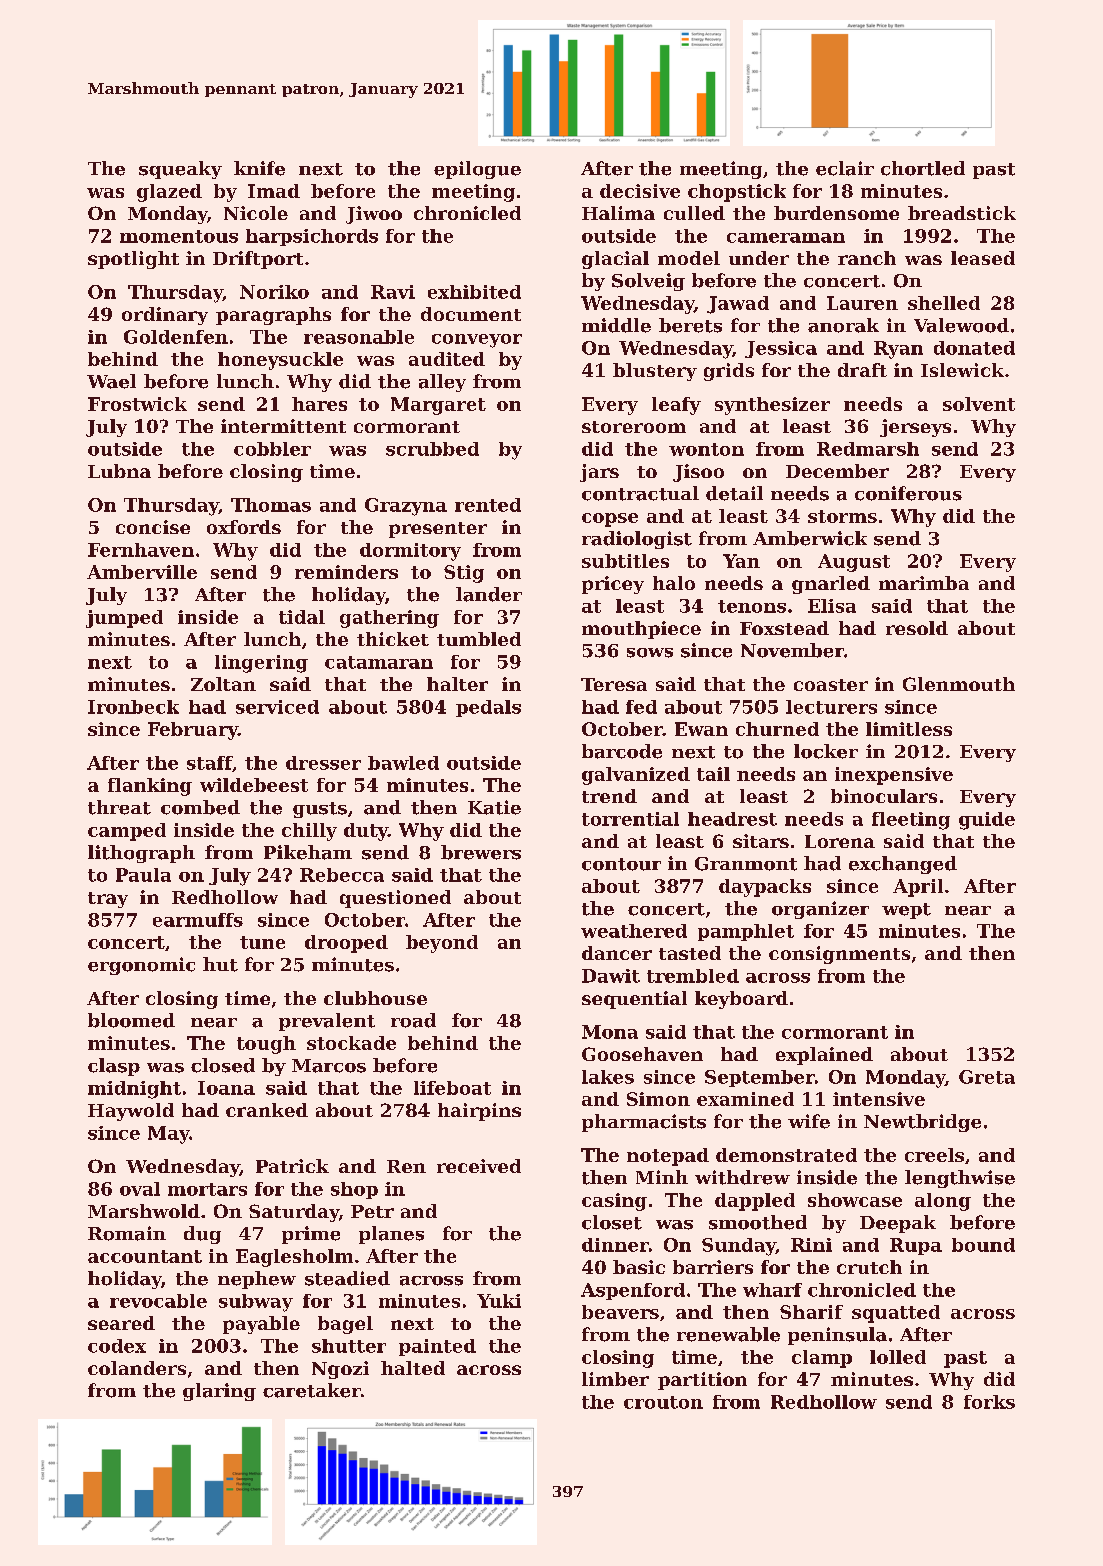  I want to click on squeaky, so click(180, 170).
